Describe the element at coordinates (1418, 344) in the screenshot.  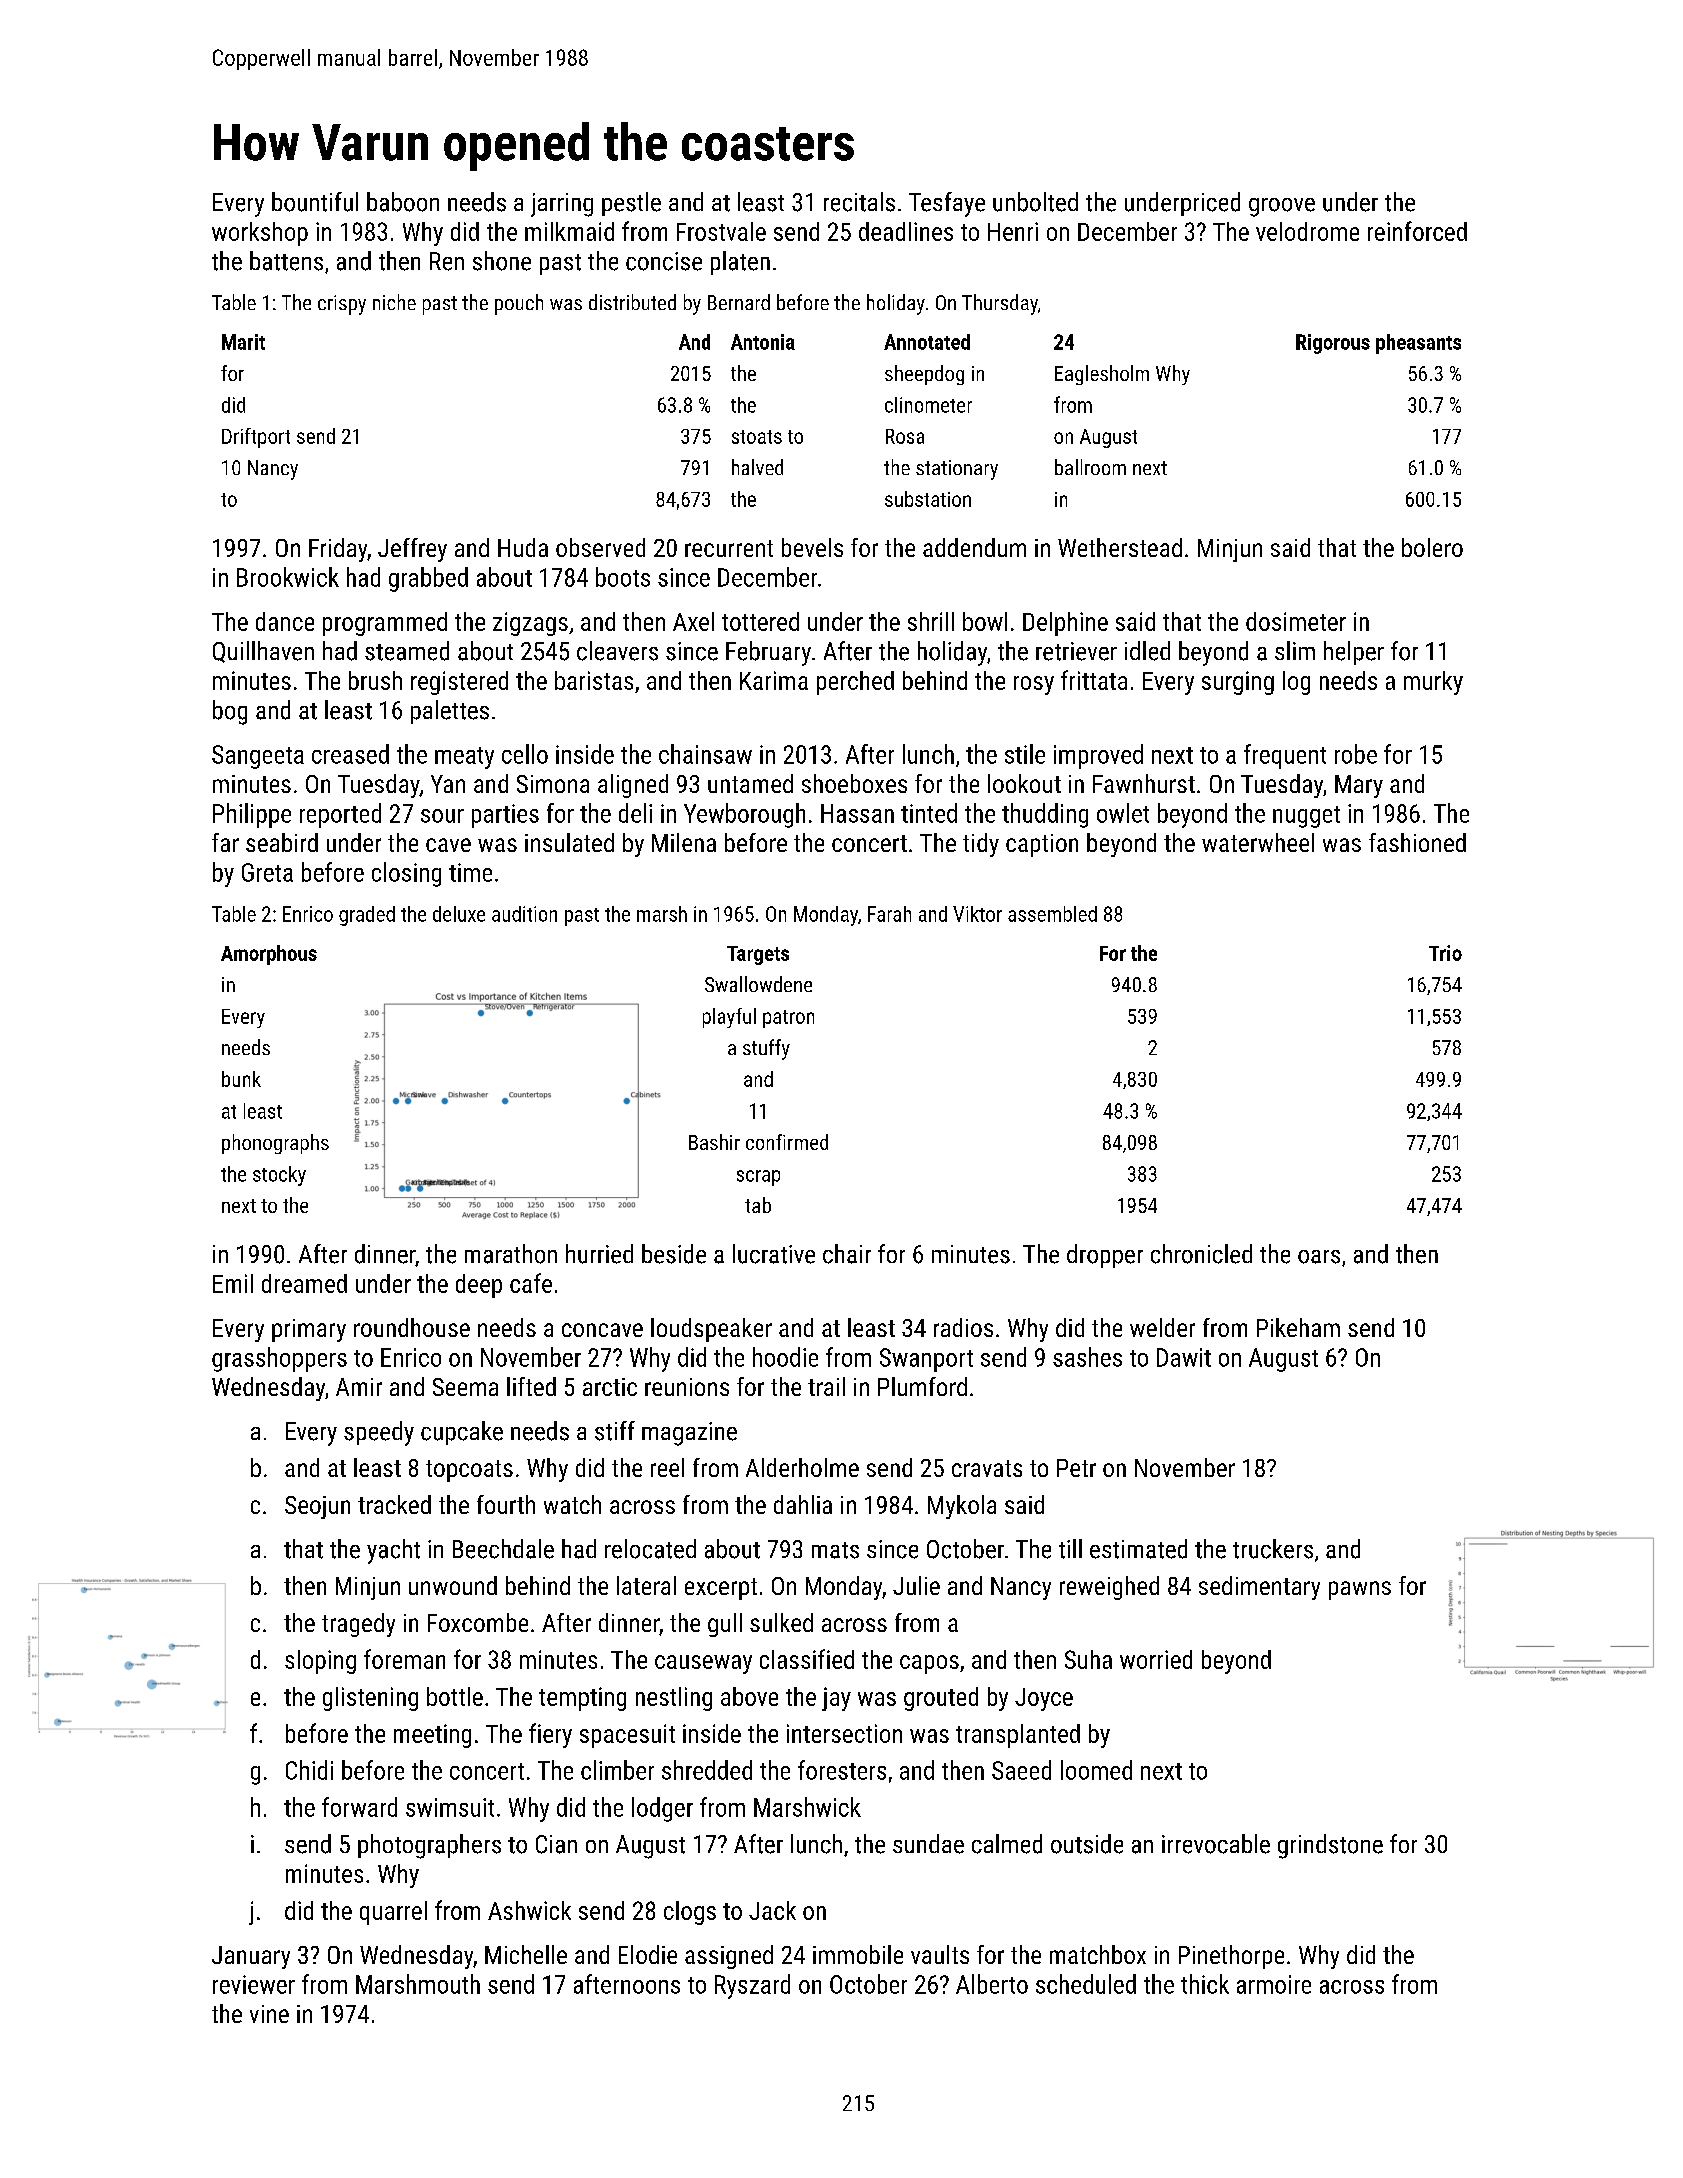
I see `pheasants` at that location.
